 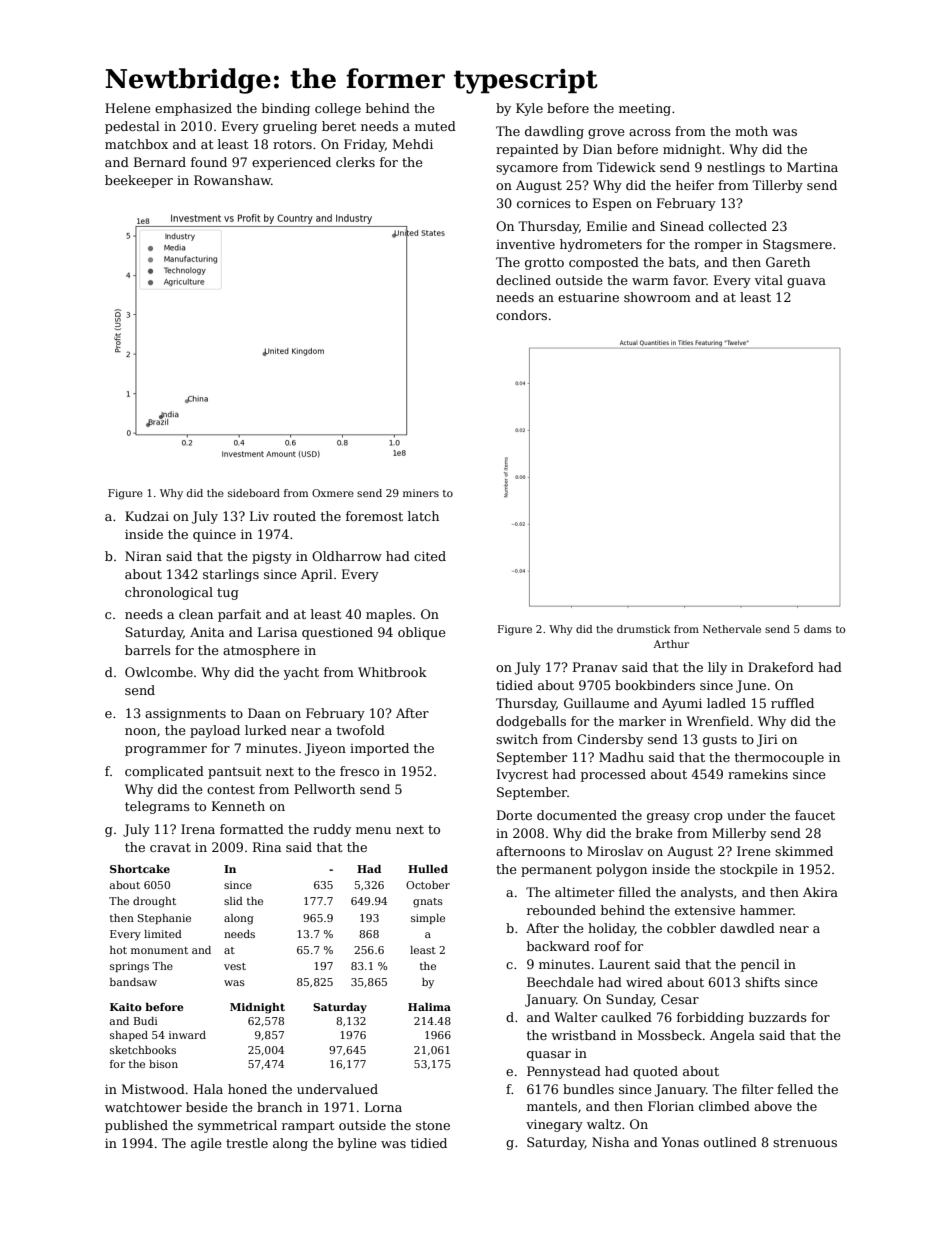 What do you see at coordinates (164, 772) in the screenshot?
I see `complicated` at bounding box center [164, 772].
